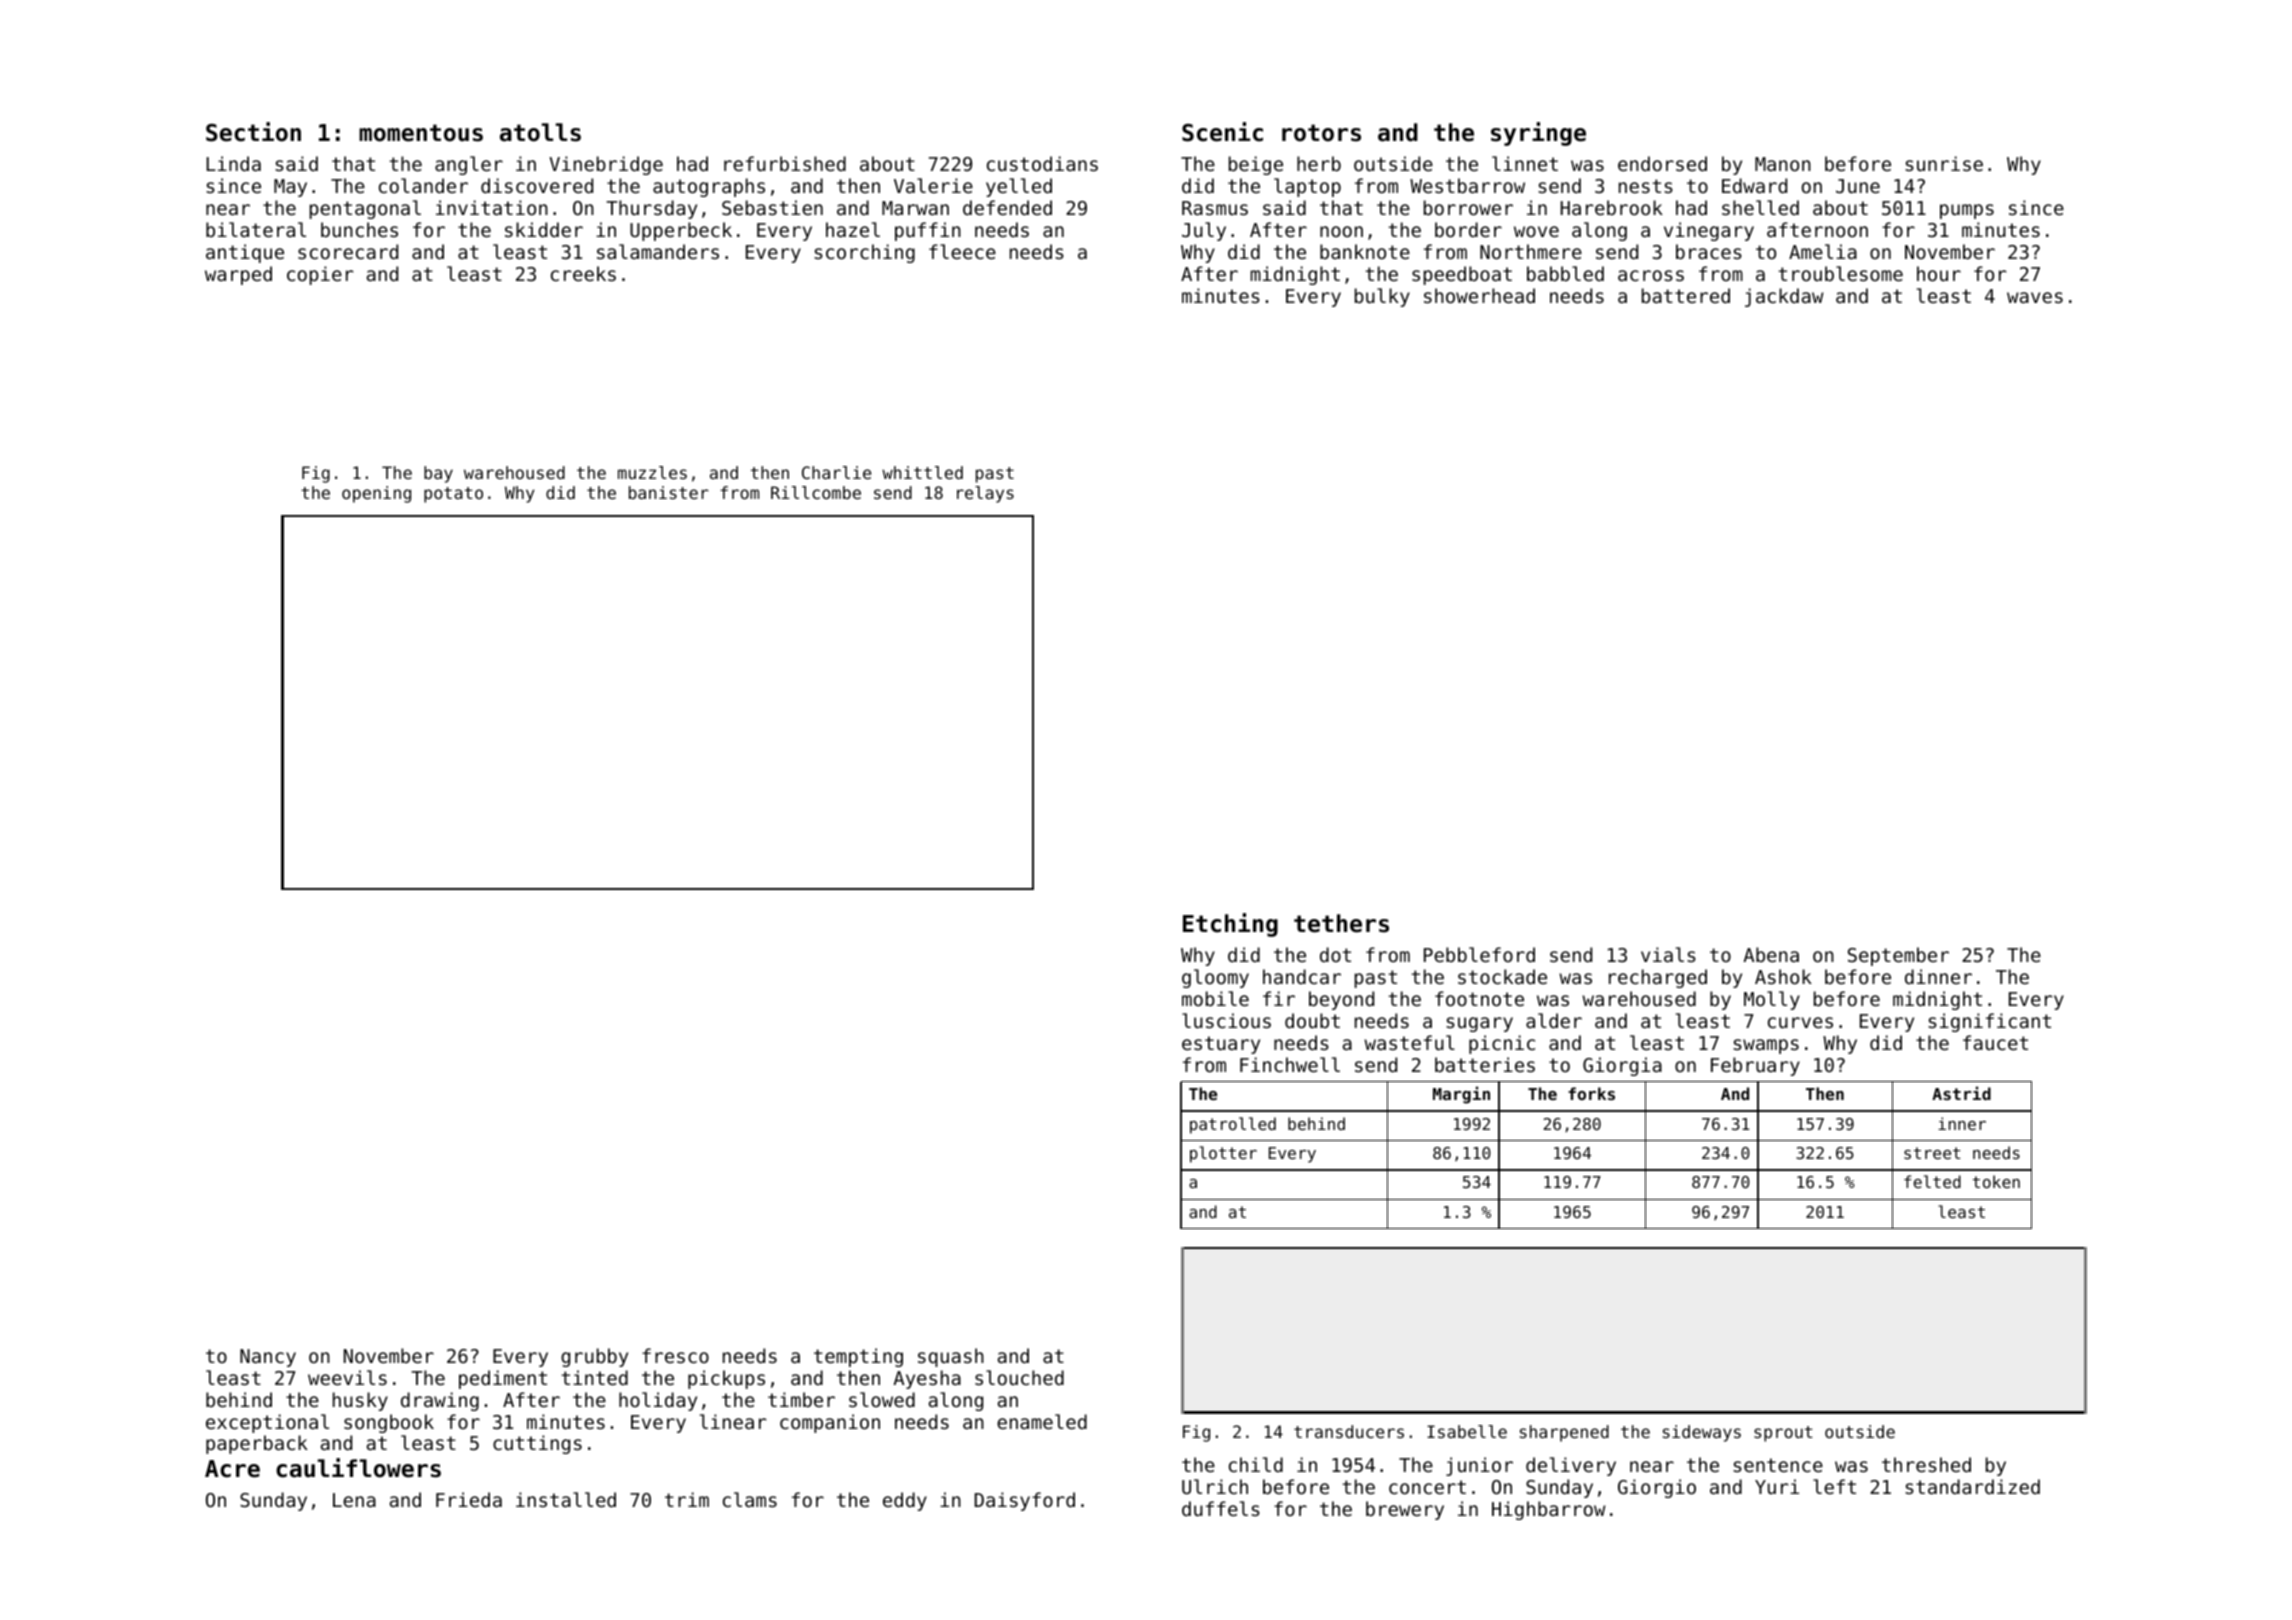 The height and width of the screenshot is (1620, 2292). I want to click on fleece, so click(962, 251).
